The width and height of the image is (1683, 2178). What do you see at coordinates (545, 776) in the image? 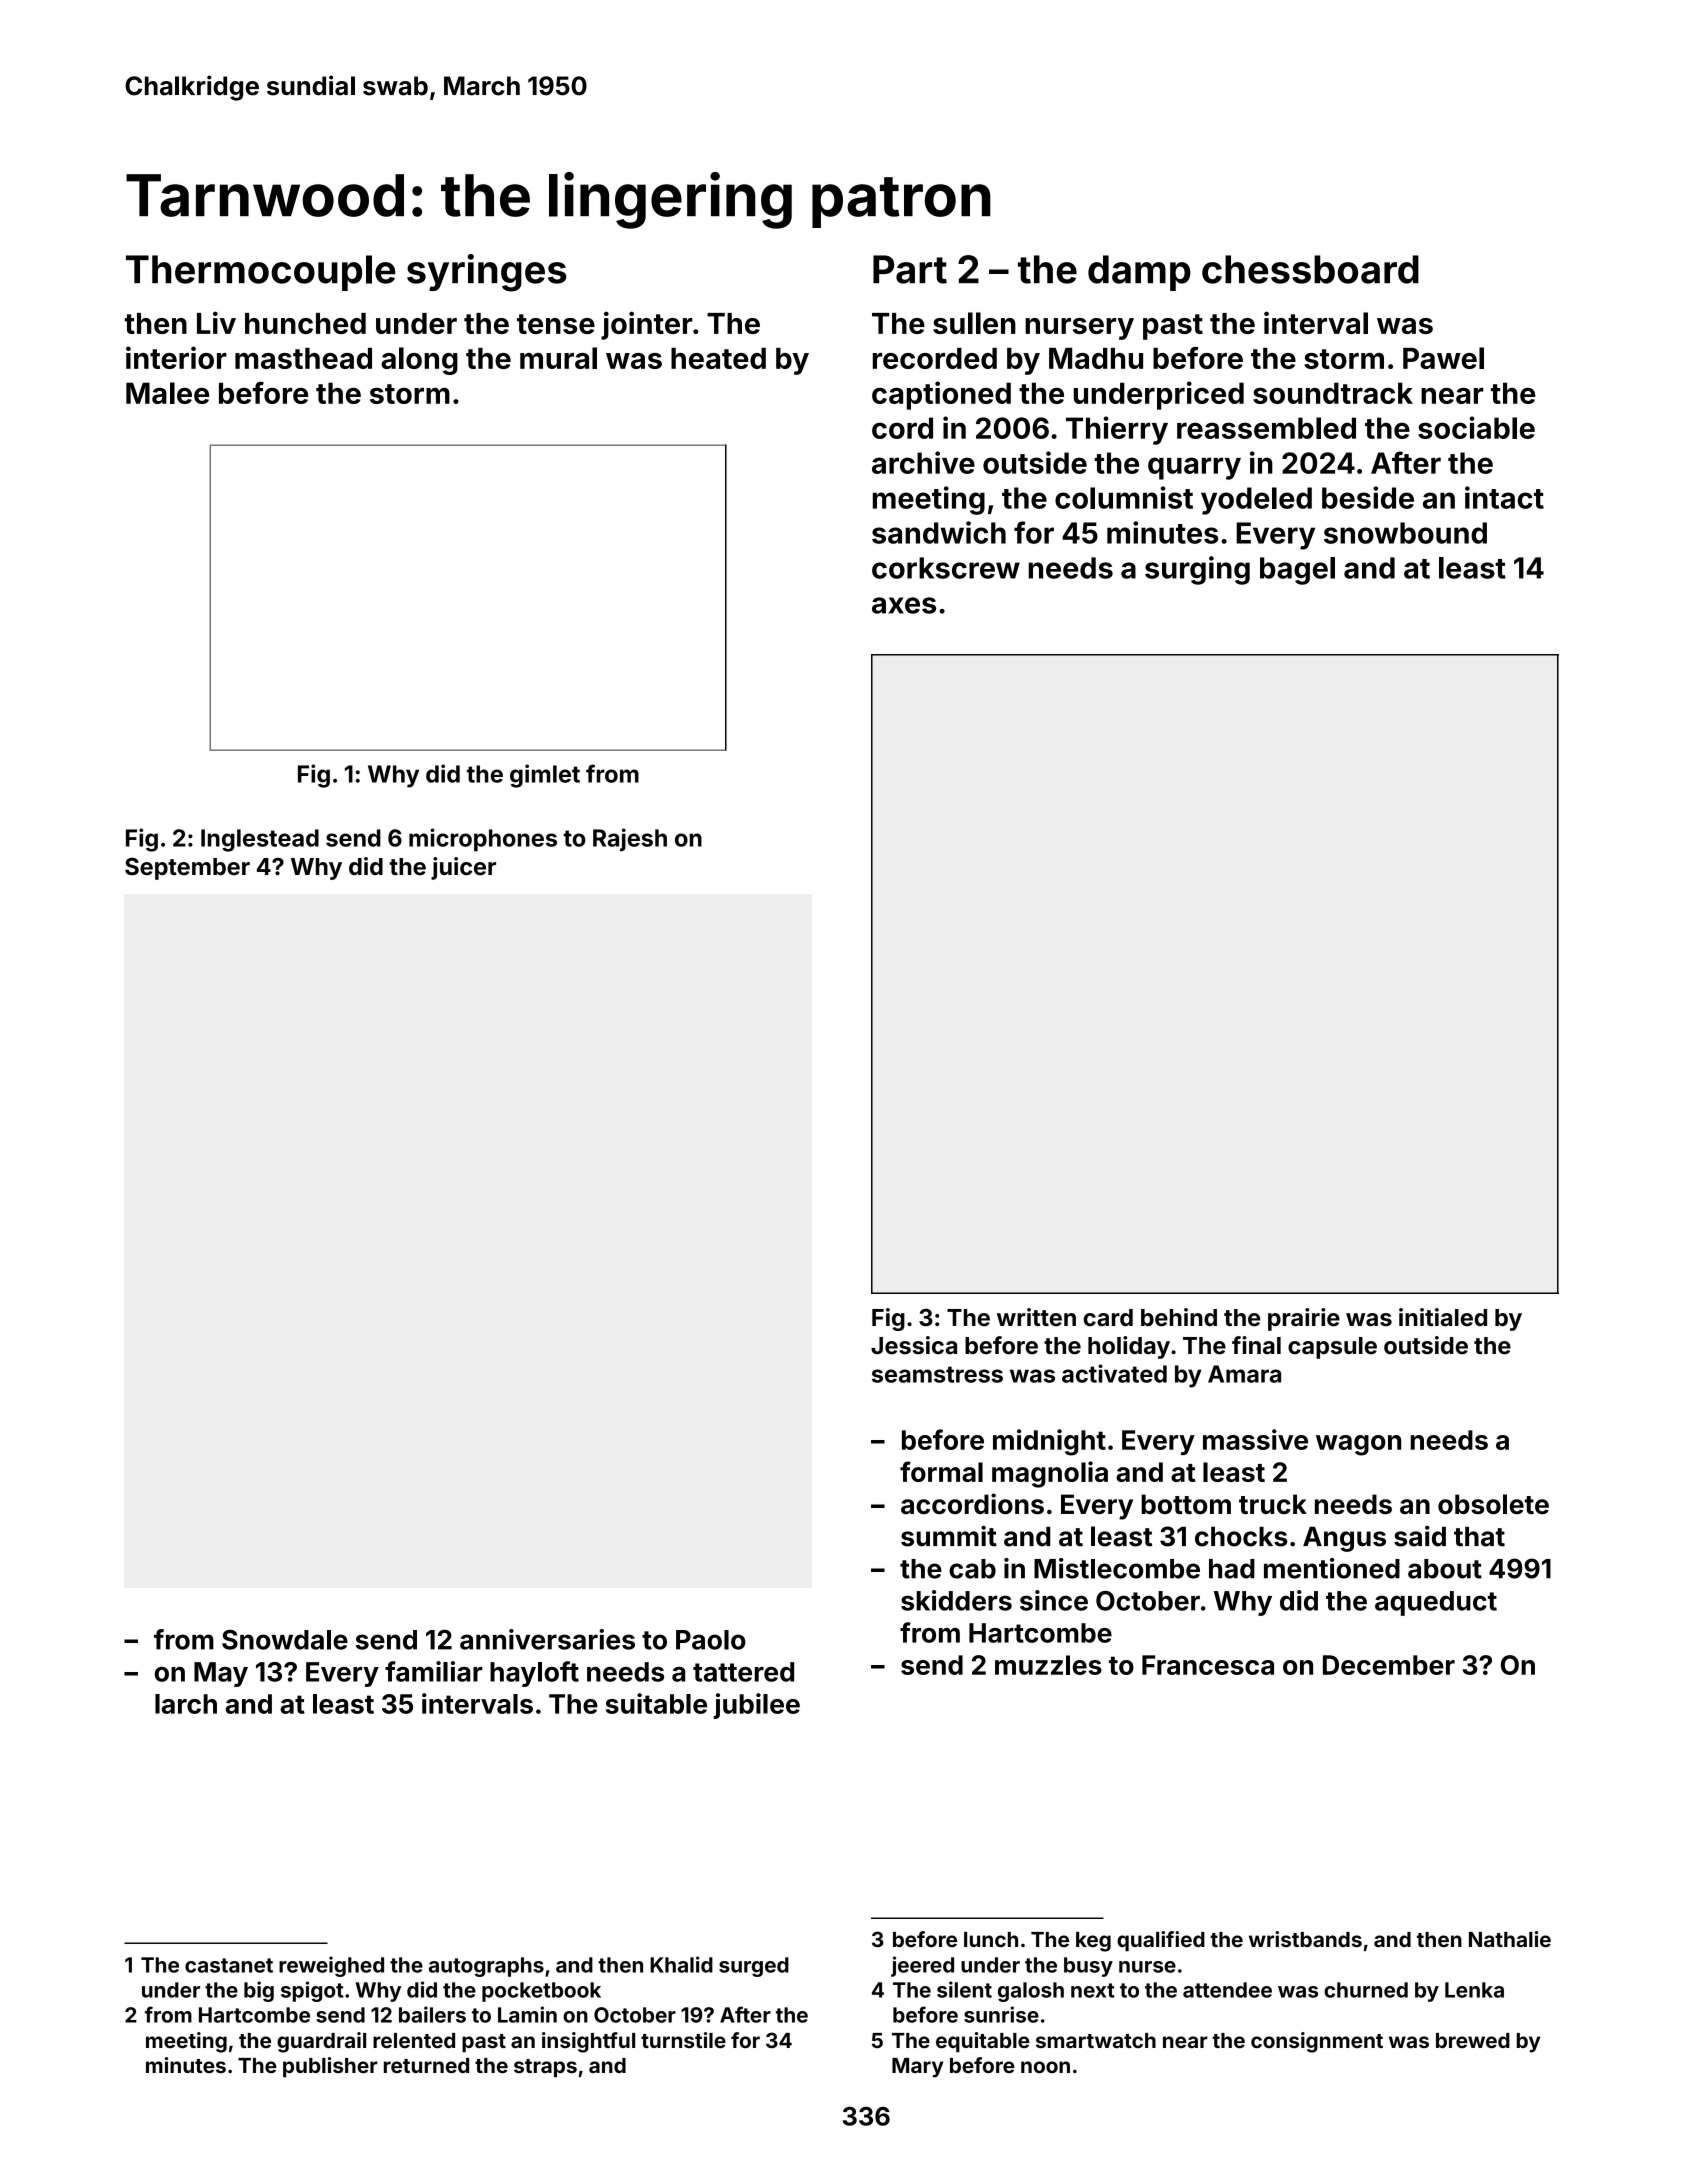
I see `gimlet` at bounding box center [545, 776].
